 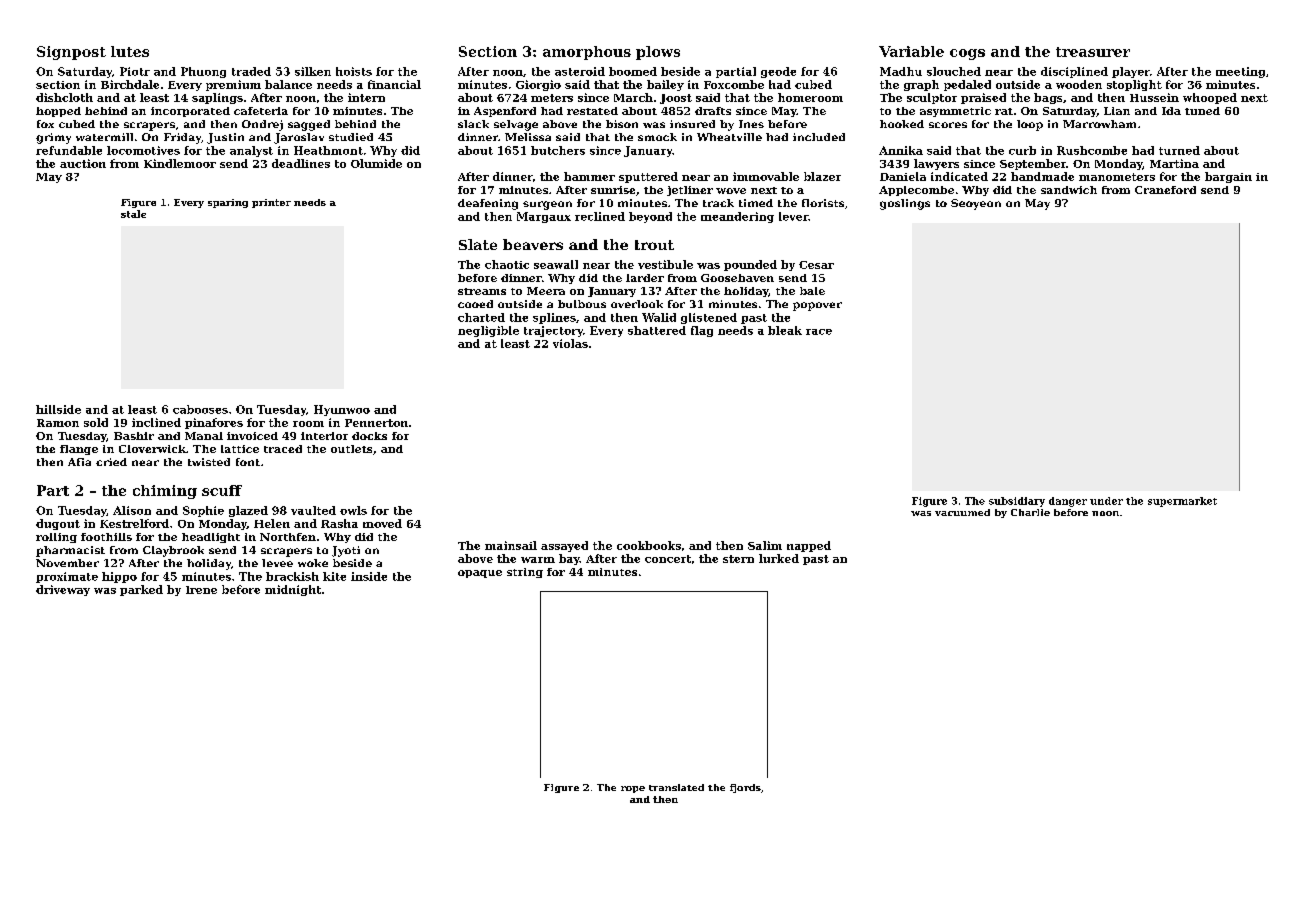 What do you see at coordinates (293, 590) in the page?
I see `midnight` at bounding box center [293, 590].
